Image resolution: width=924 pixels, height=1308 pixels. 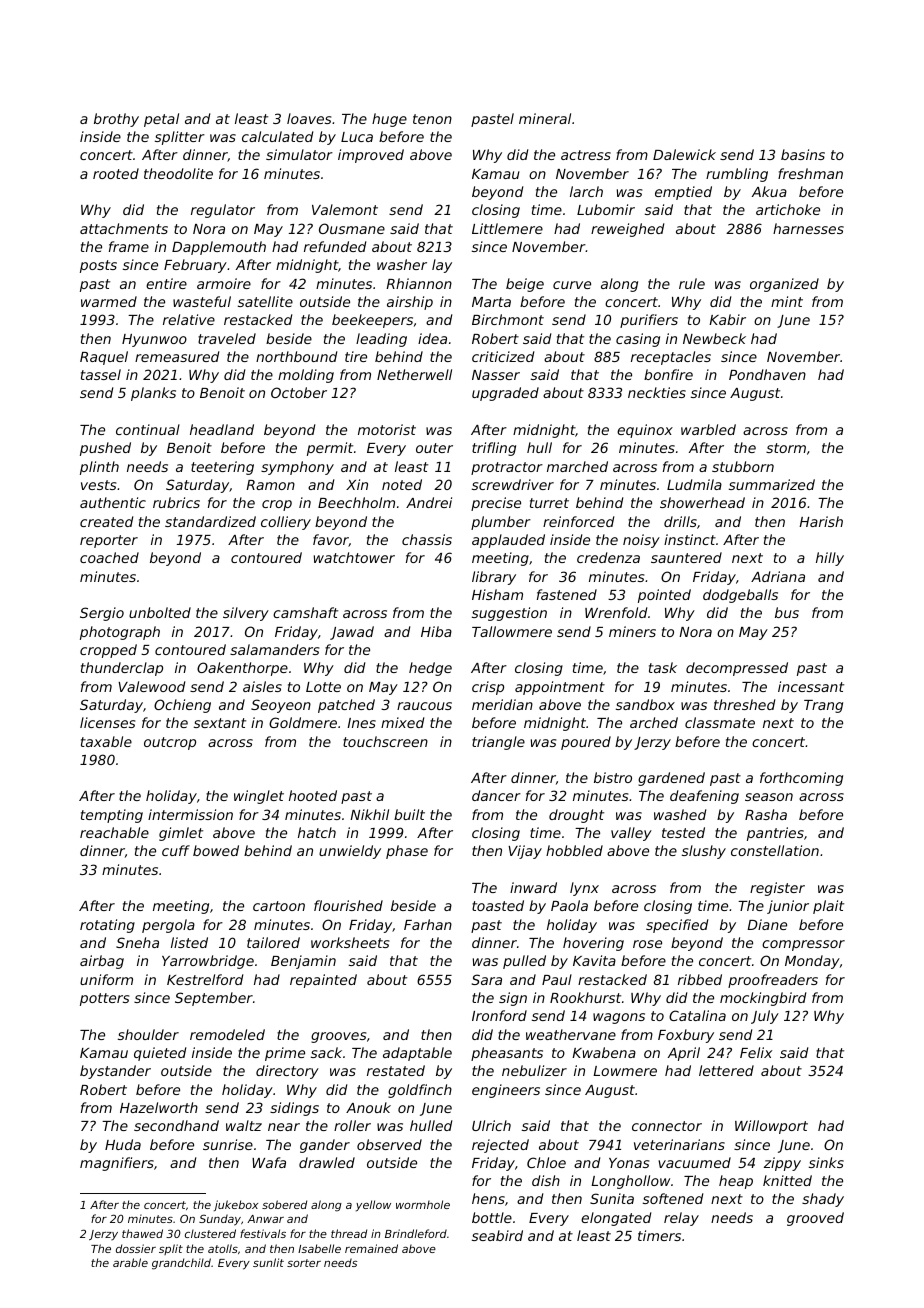 I want to click on mineral, so click(x=545, y=118).
